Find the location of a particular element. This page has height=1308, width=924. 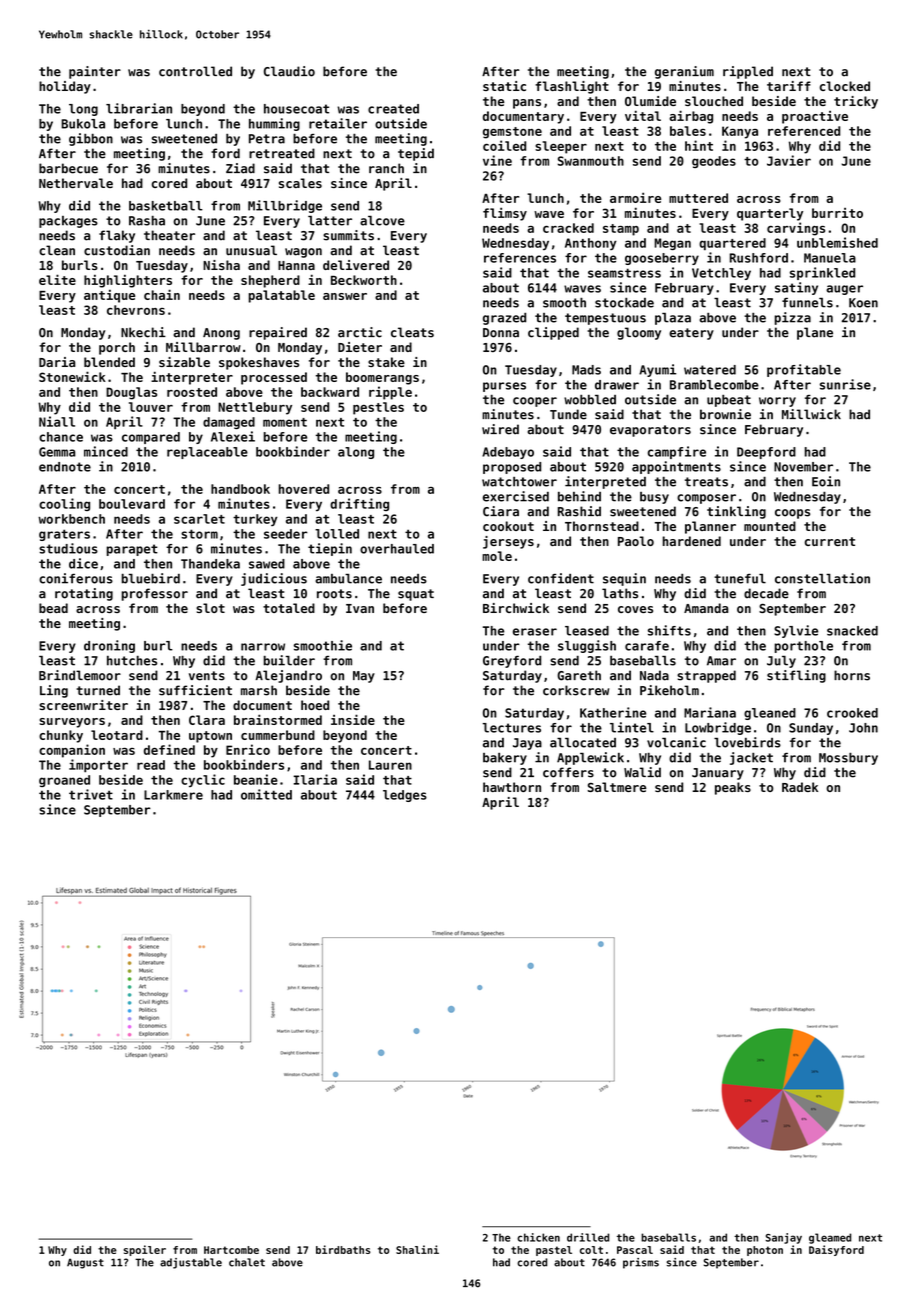

ledges is located at coordinates (405, 796).
